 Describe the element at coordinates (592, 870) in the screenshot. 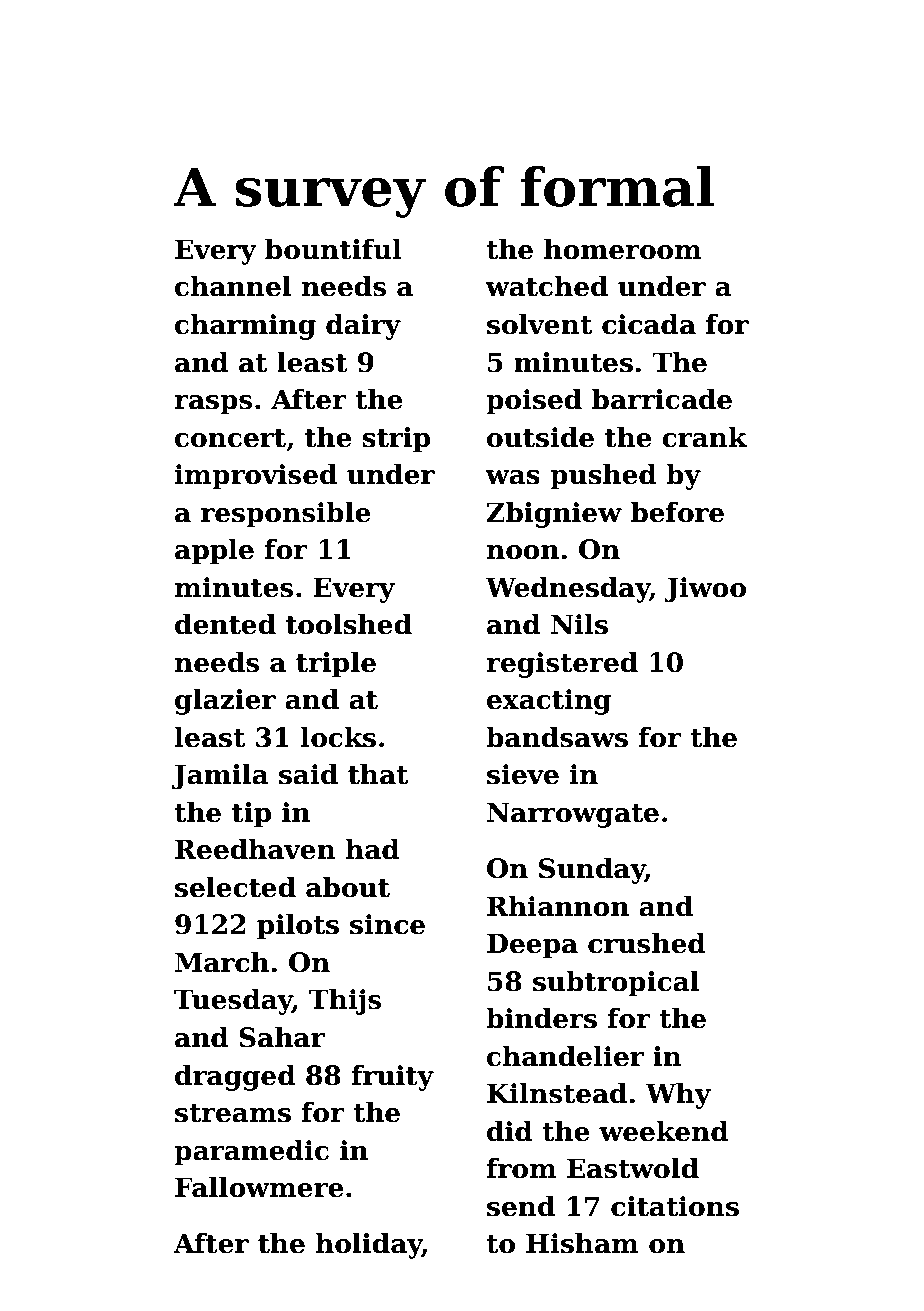

I see `Sunday` at that location.
